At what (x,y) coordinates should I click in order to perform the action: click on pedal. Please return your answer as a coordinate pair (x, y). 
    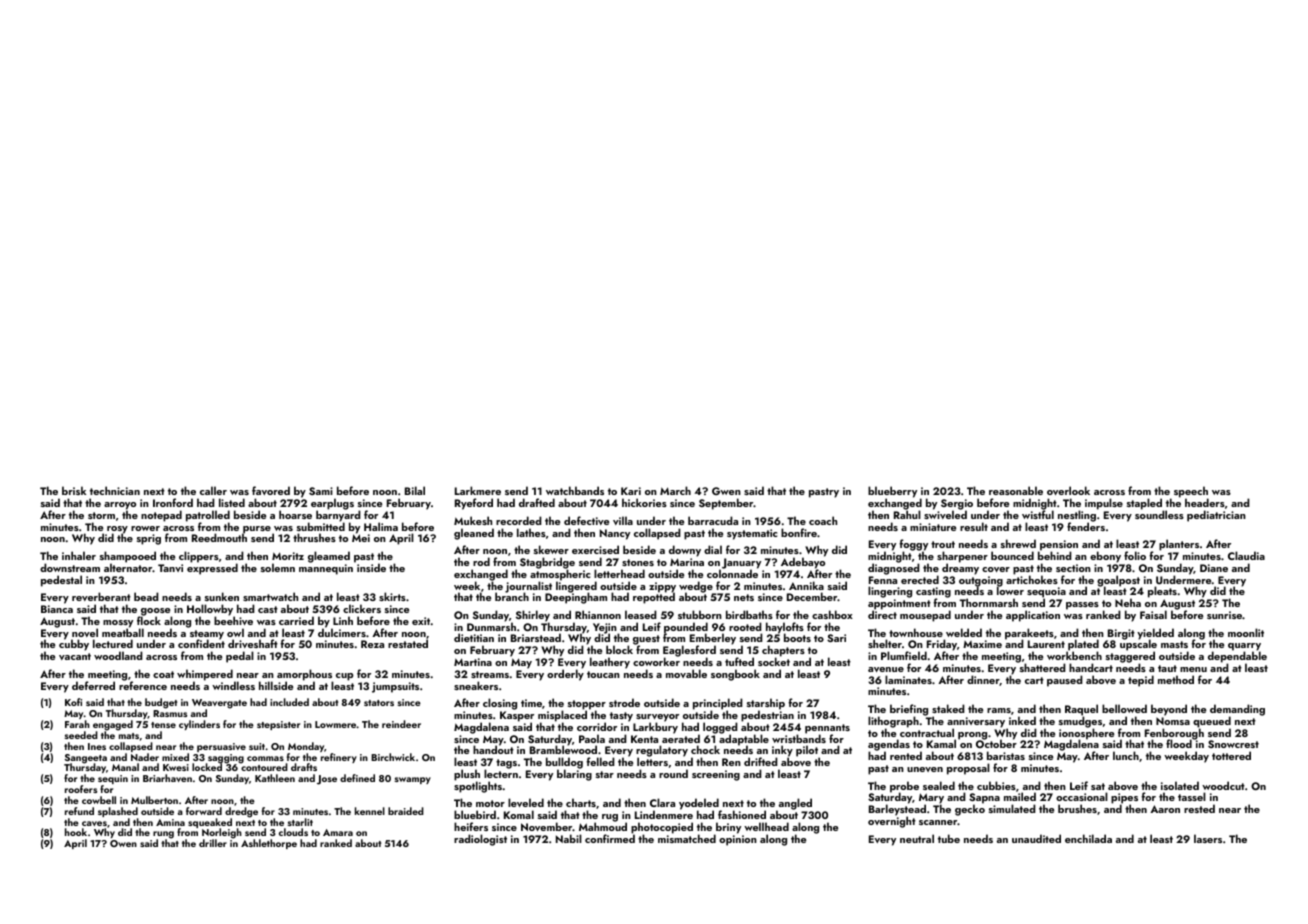
    Looking at the image, I should click on (240, 657).
